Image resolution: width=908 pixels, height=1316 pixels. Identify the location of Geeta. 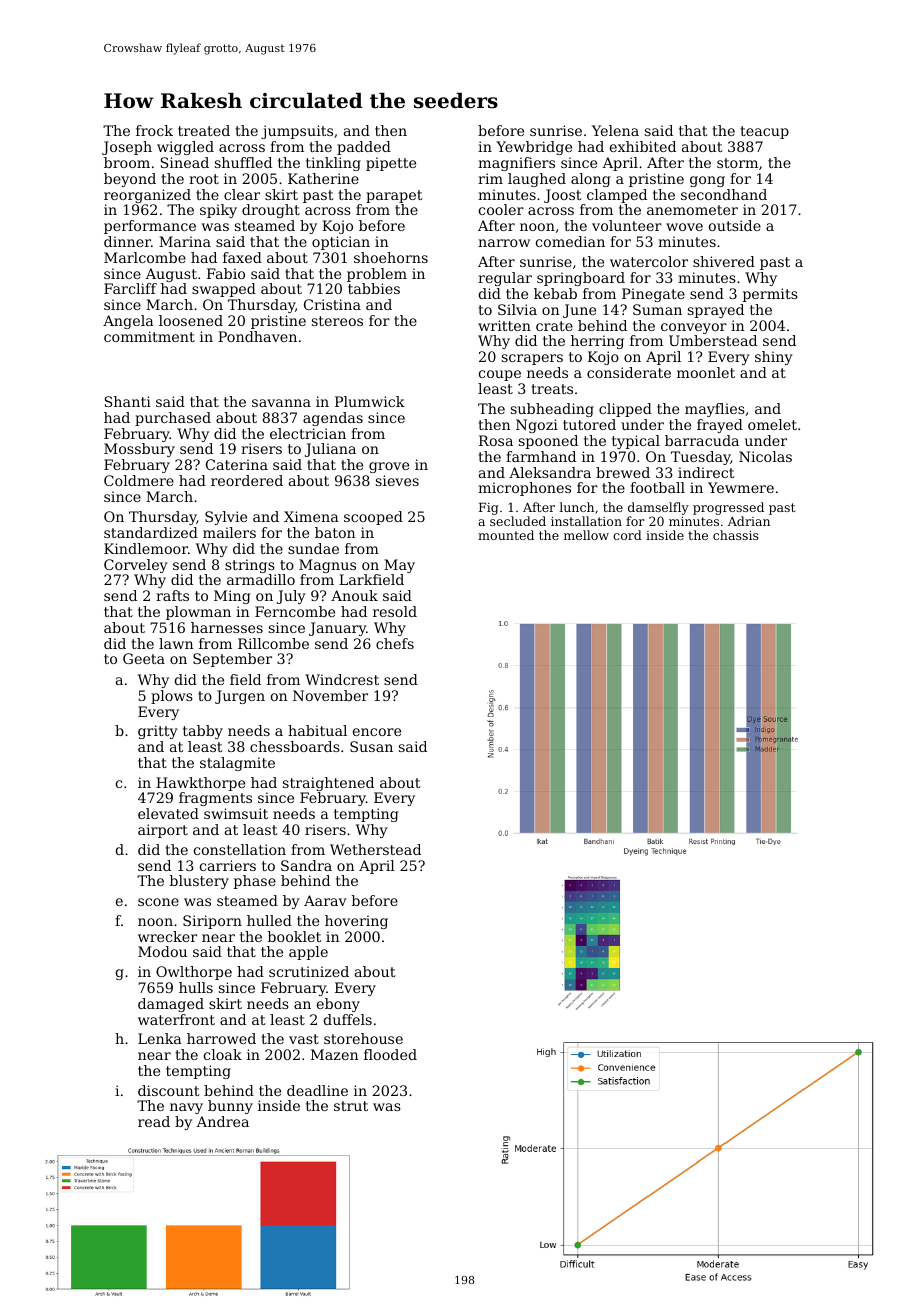
(144, 658).
